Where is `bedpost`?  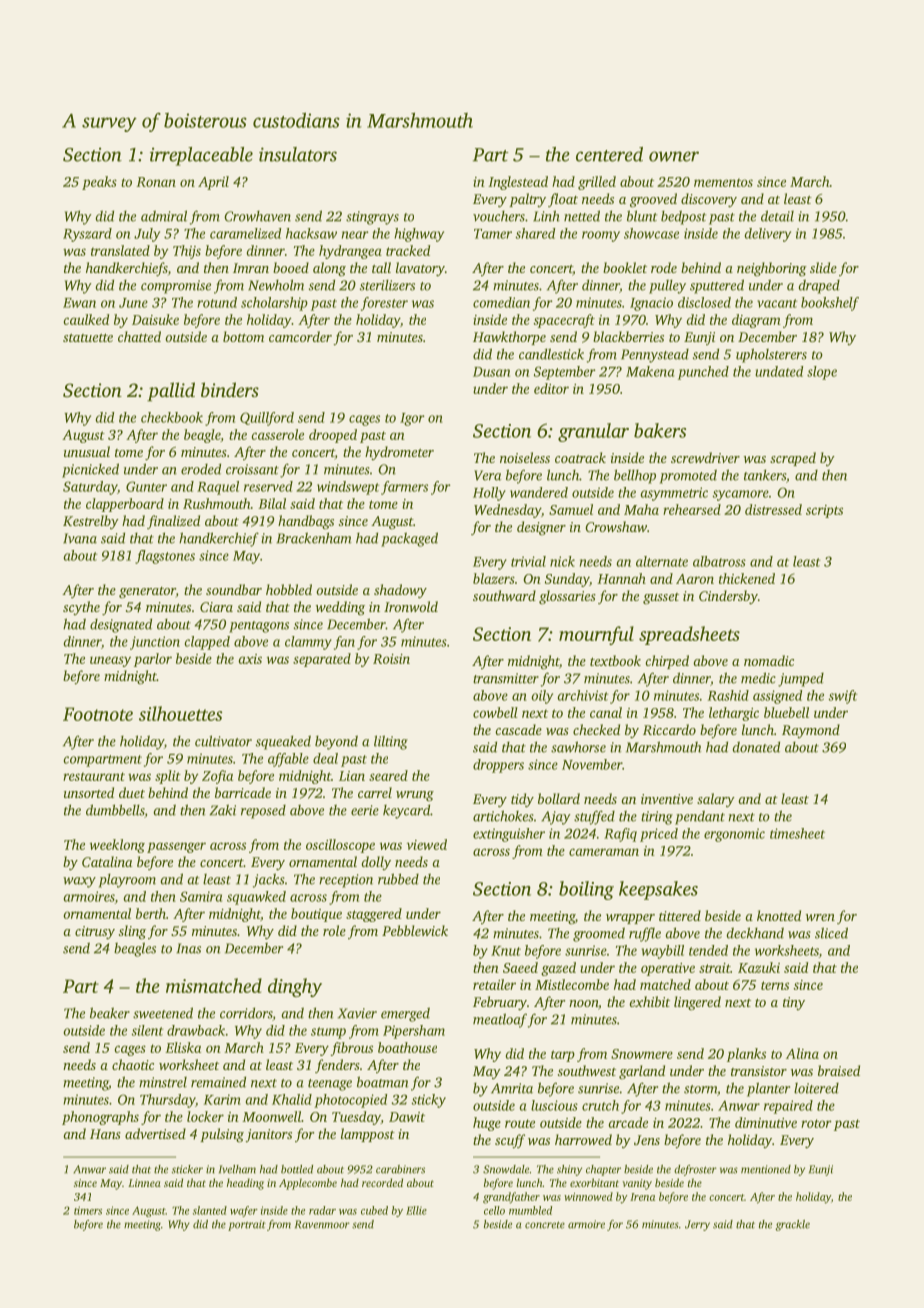 bedpost is located at coordinates (683, 217).
